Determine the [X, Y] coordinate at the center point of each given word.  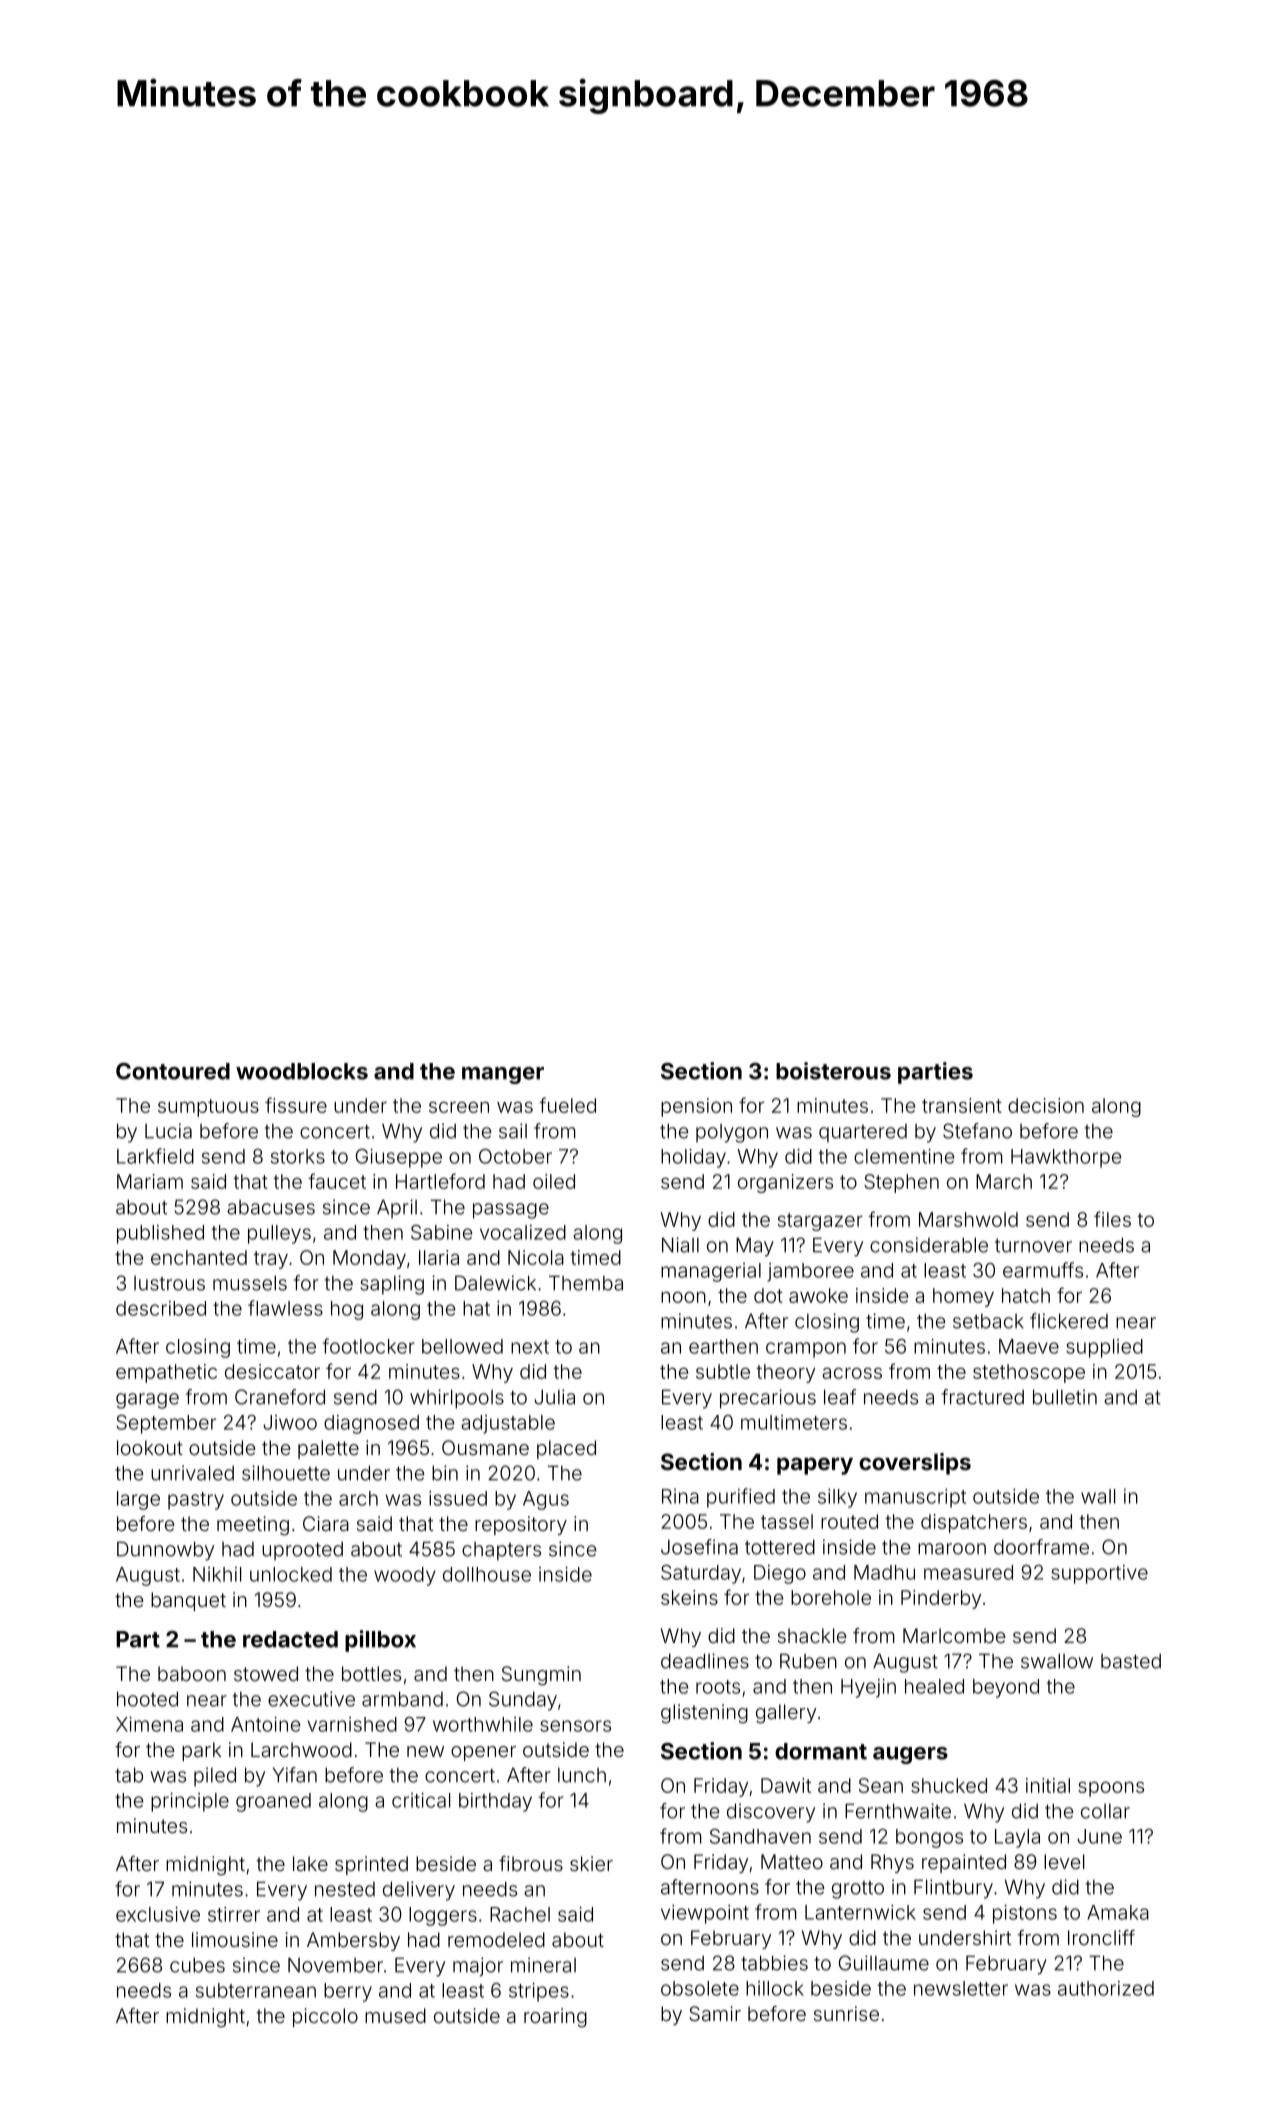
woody [405, 1576]
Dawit [786, 1785]
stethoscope [1029, 1373]
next [530, 1347]
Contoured [173, 1071]
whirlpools [457, 1399]
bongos [929, 1838]
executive [311, 1699]
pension [696, 1107]
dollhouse [487, 1574]
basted [1131, 1661]
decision [1046, 1105]
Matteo [792, 1861]
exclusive [158, 1914]
